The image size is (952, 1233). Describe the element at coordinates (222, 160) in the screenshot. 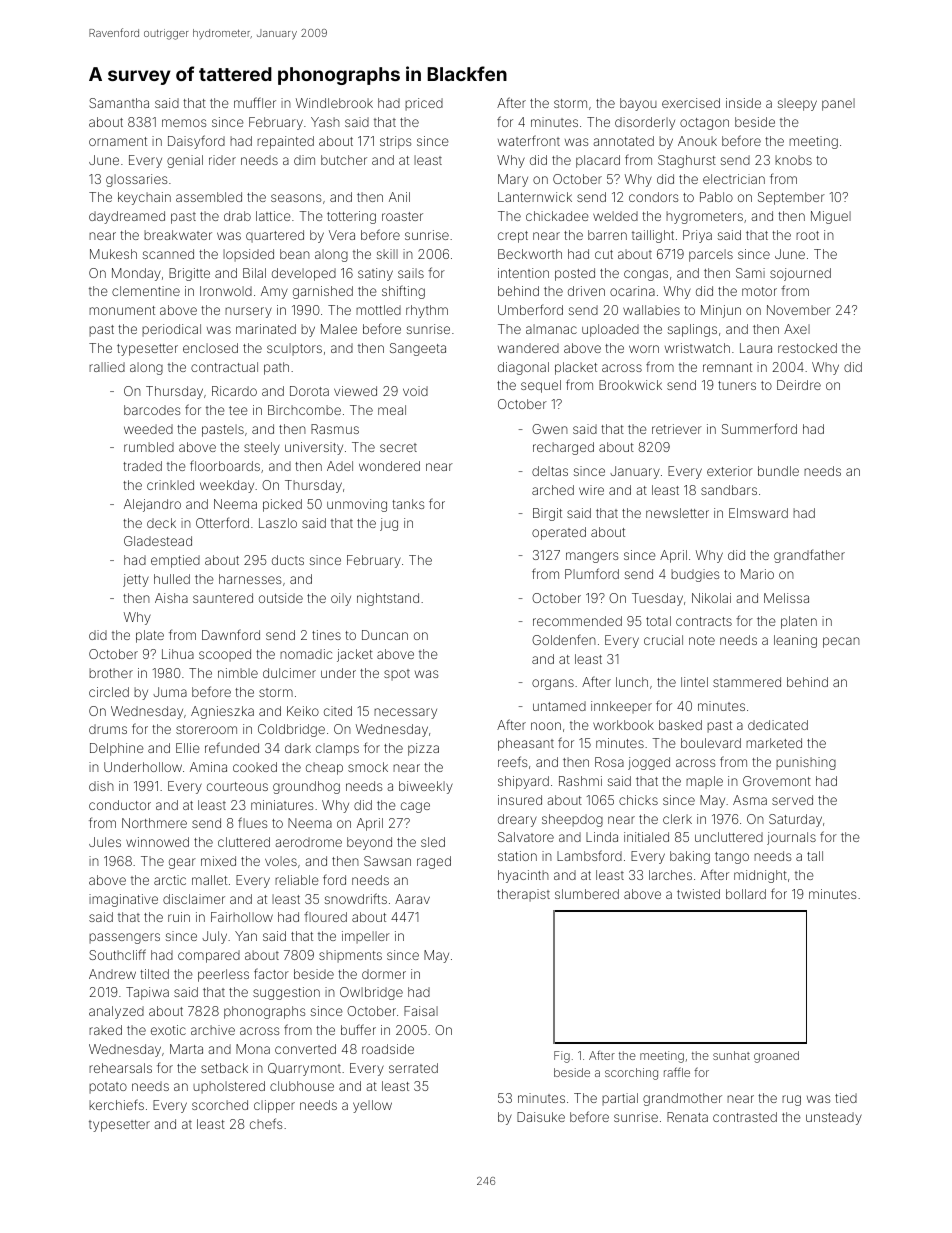

I see `rider` at that location.
